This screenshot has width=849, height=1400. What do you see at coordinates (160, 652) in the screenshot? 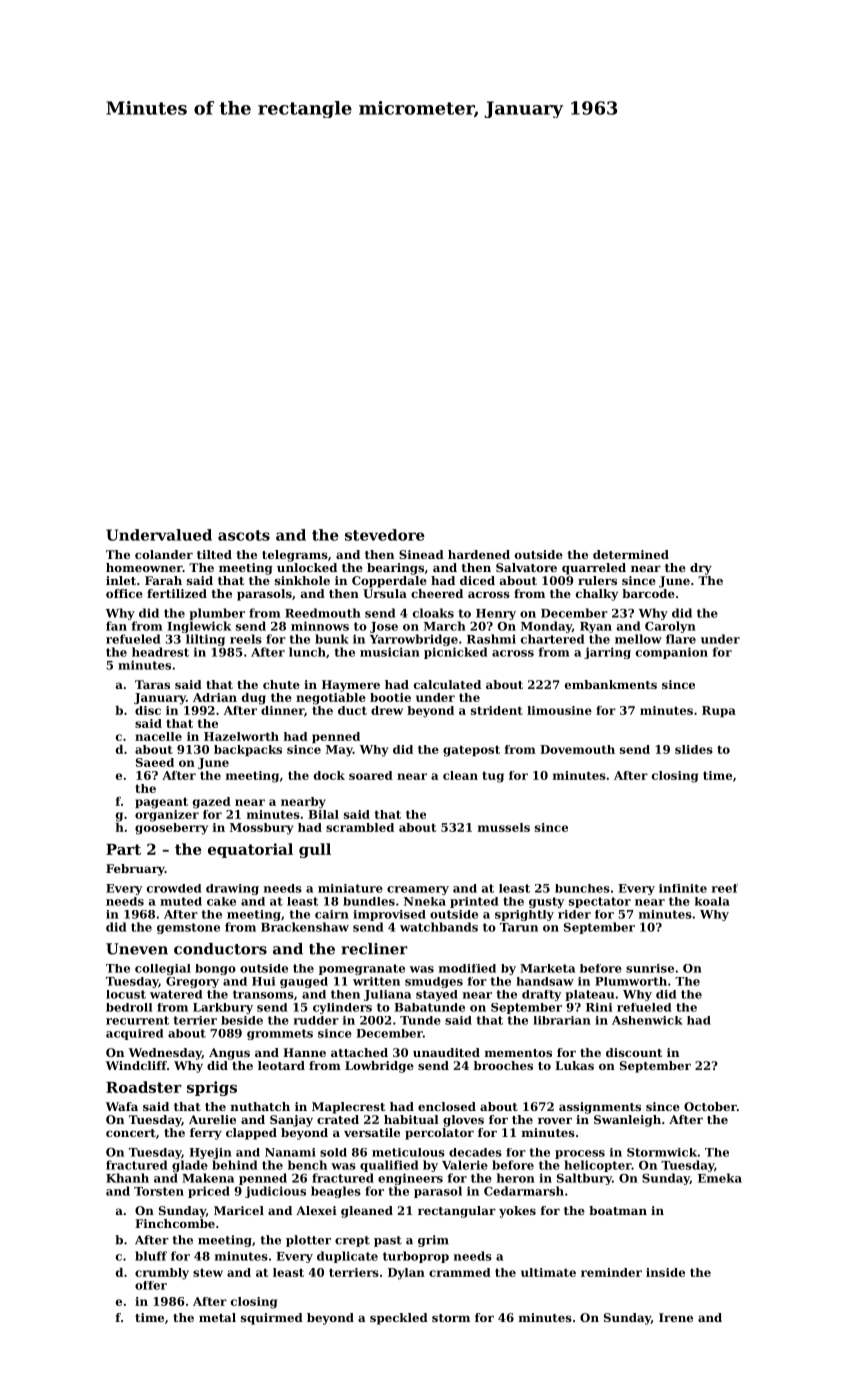
I see `headrest` at bounding box center [160, 652].
